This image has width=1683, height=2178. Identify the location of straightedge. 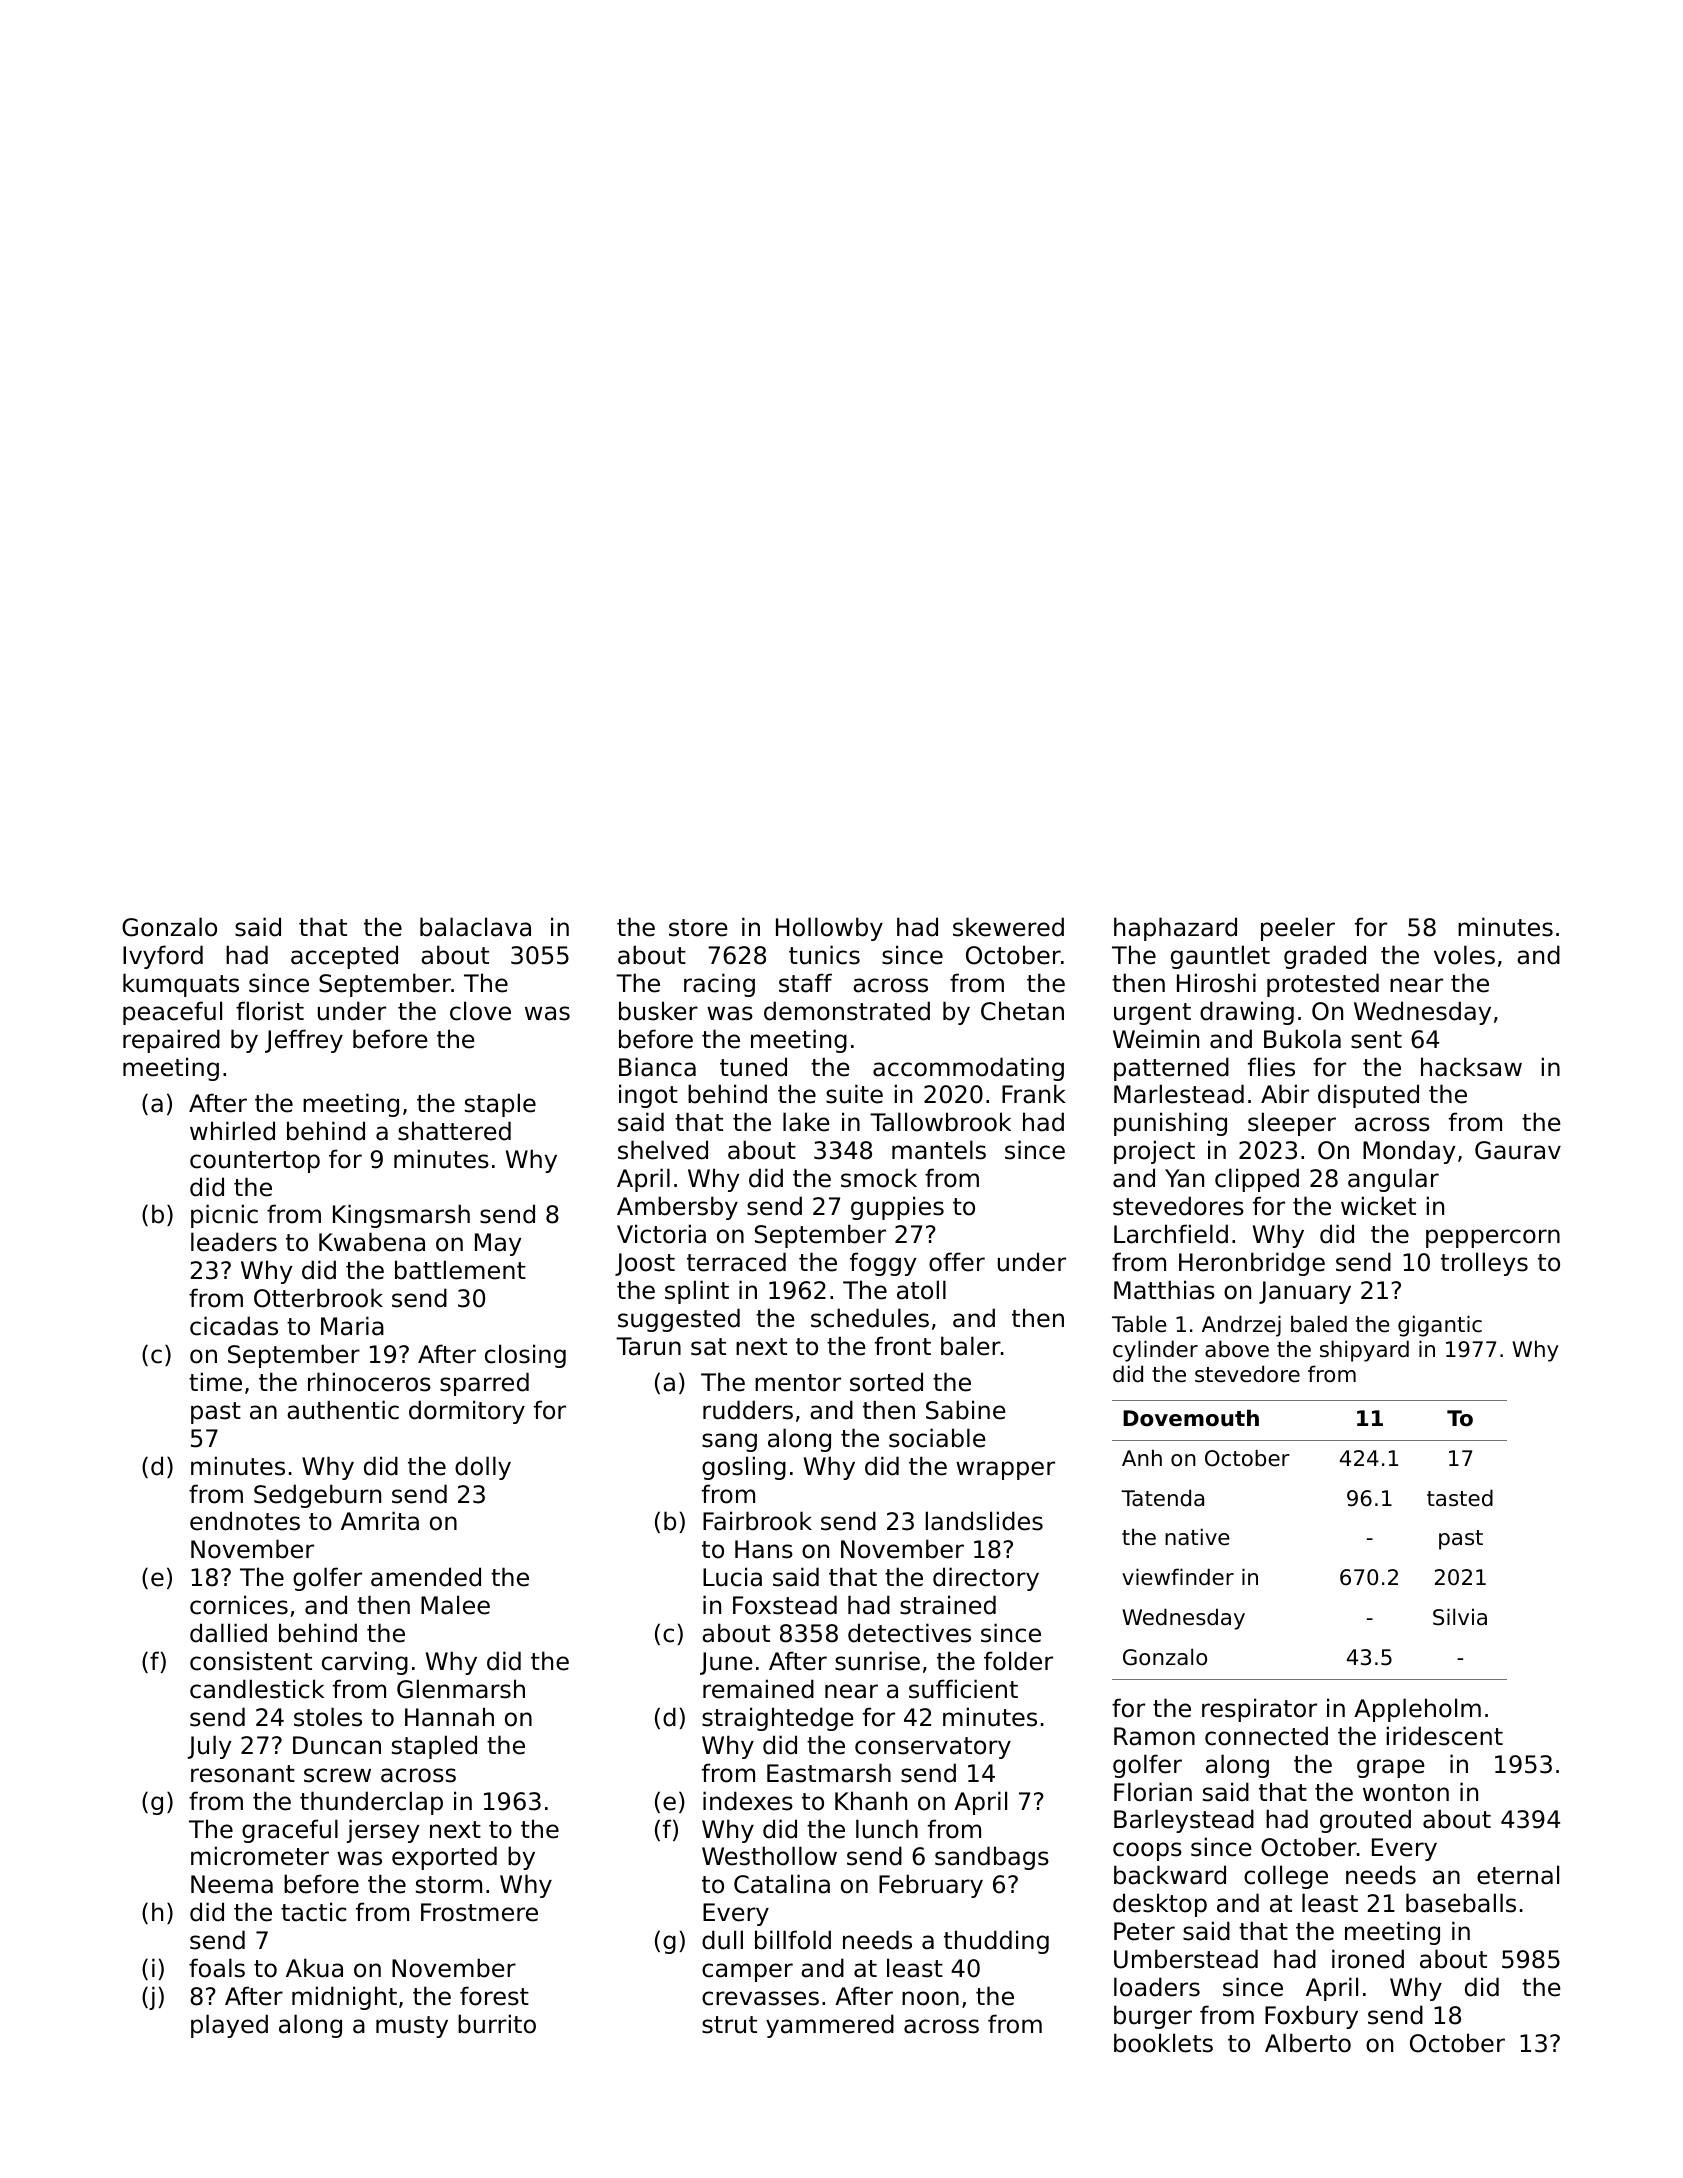
(777, 1719).
